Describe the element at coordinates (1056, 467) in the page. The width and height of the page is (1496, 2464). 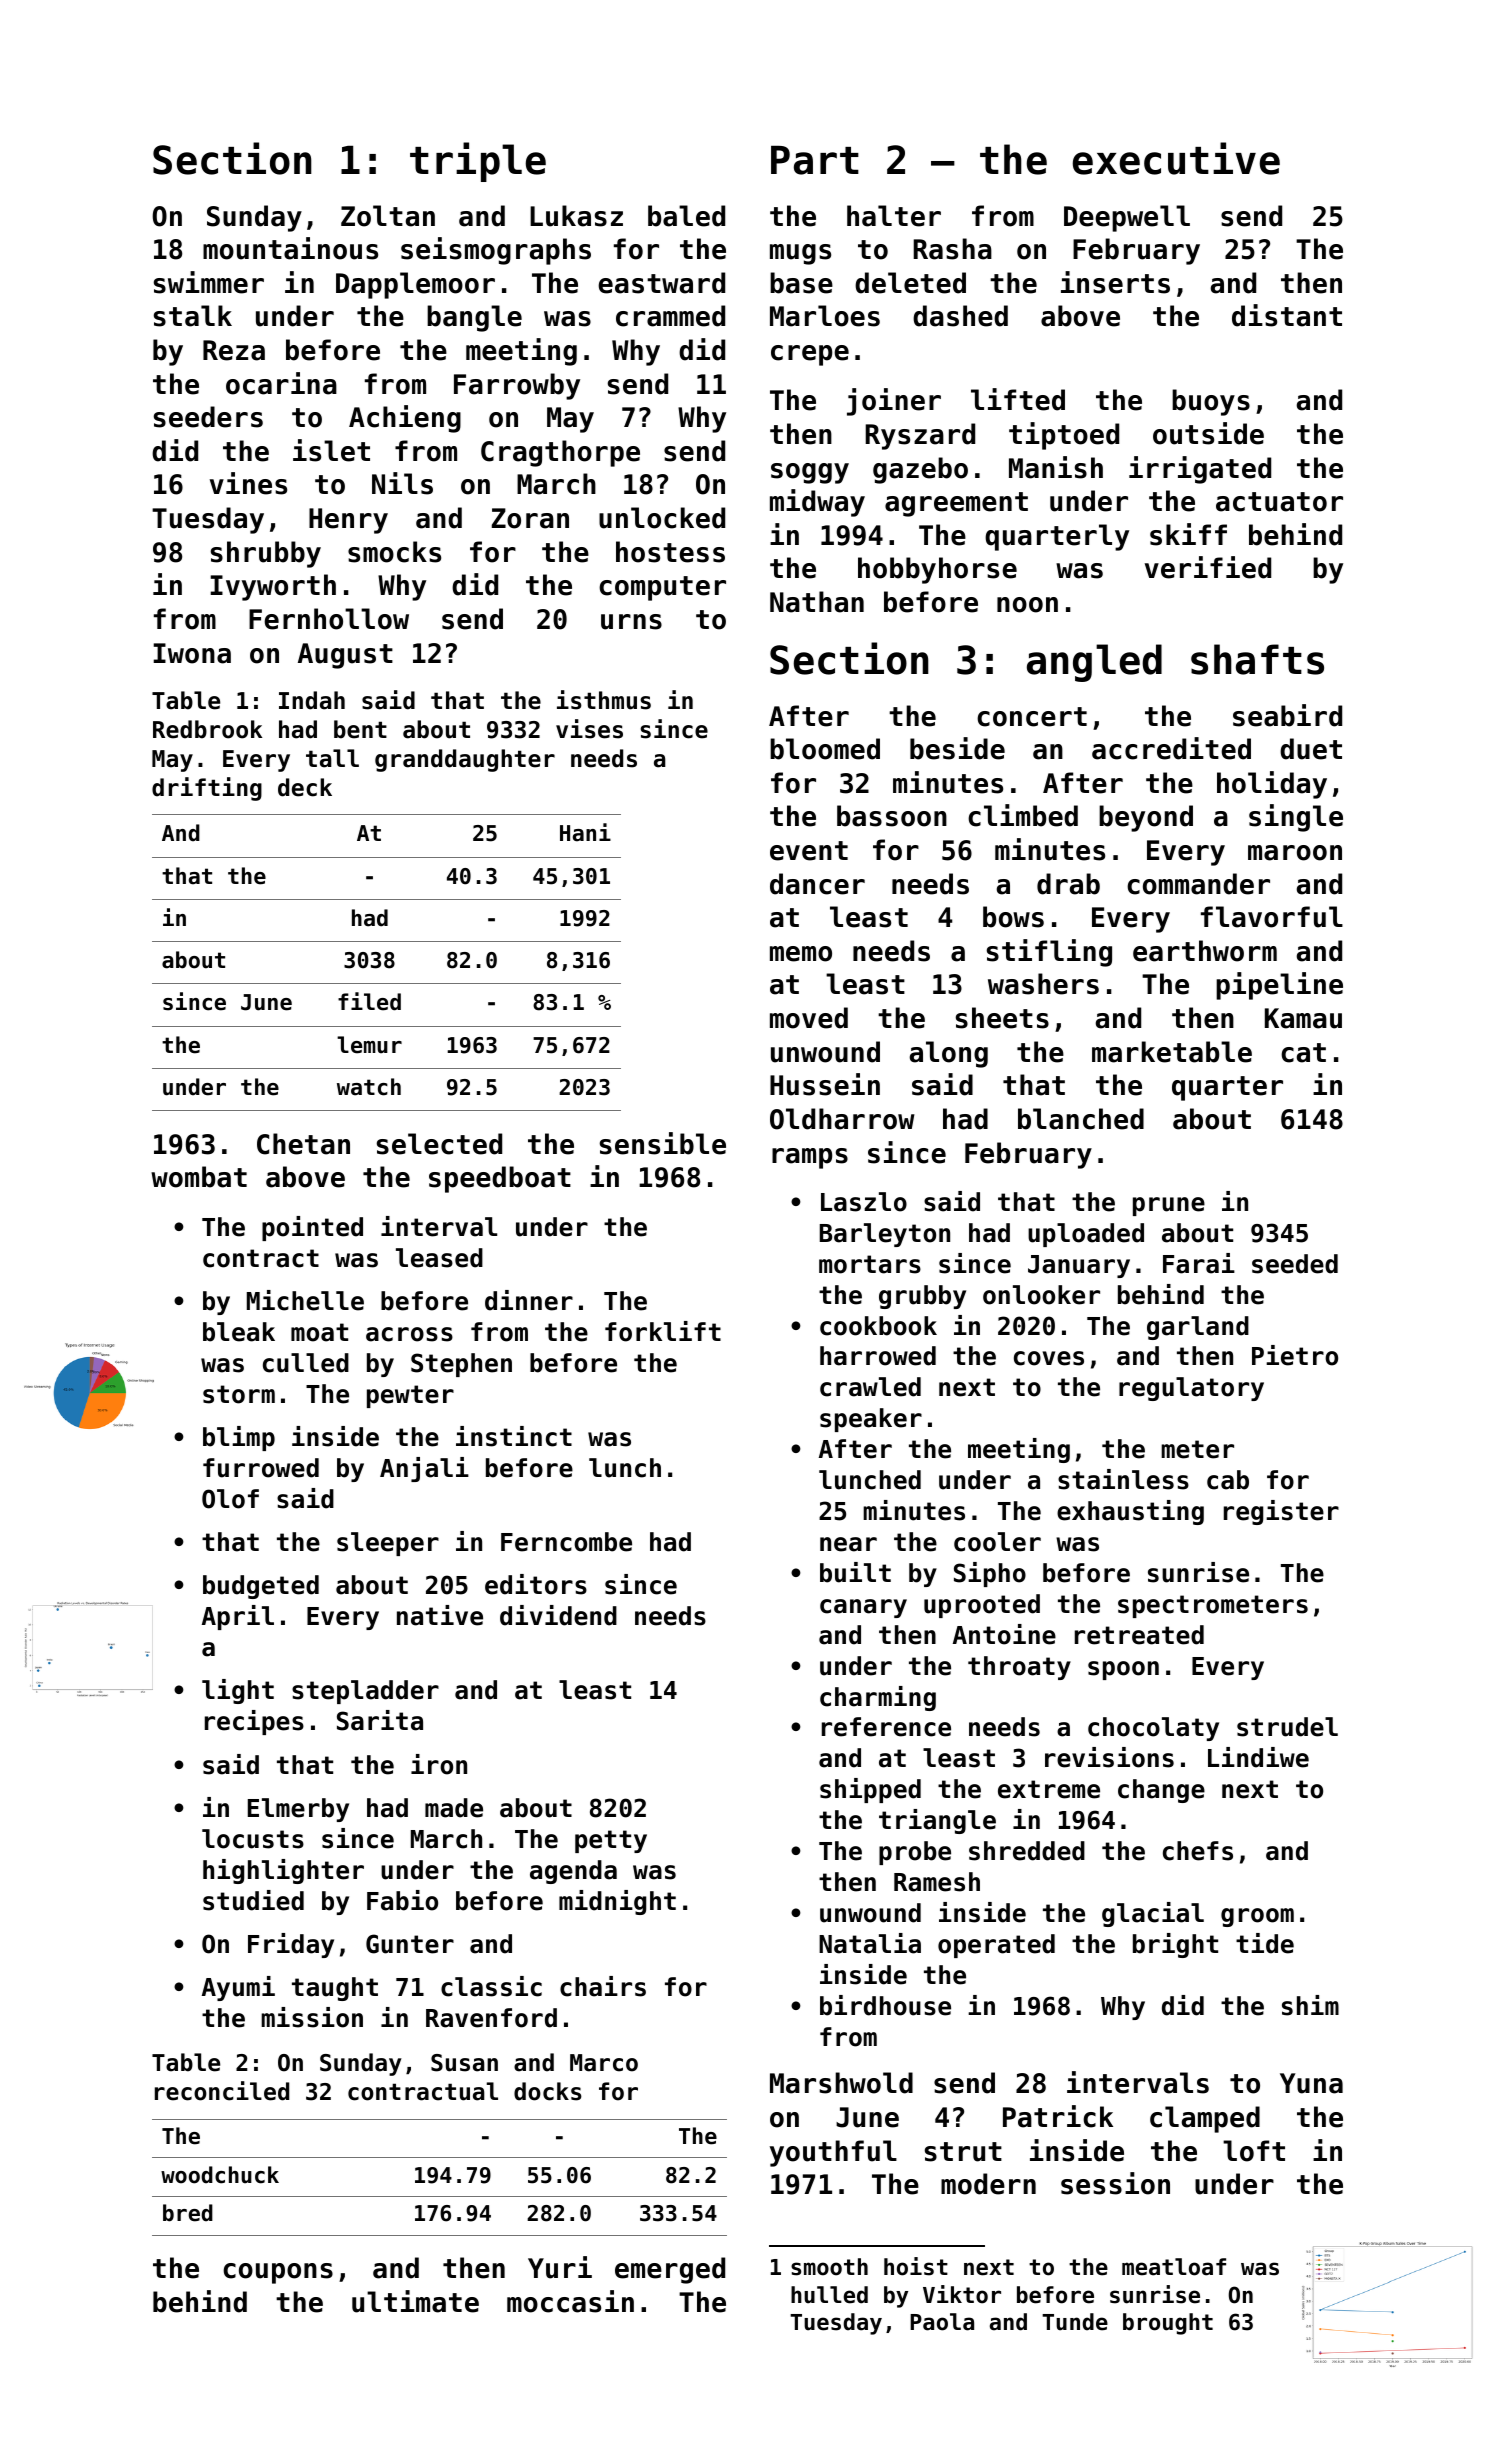
I see `Manish` at that location.
